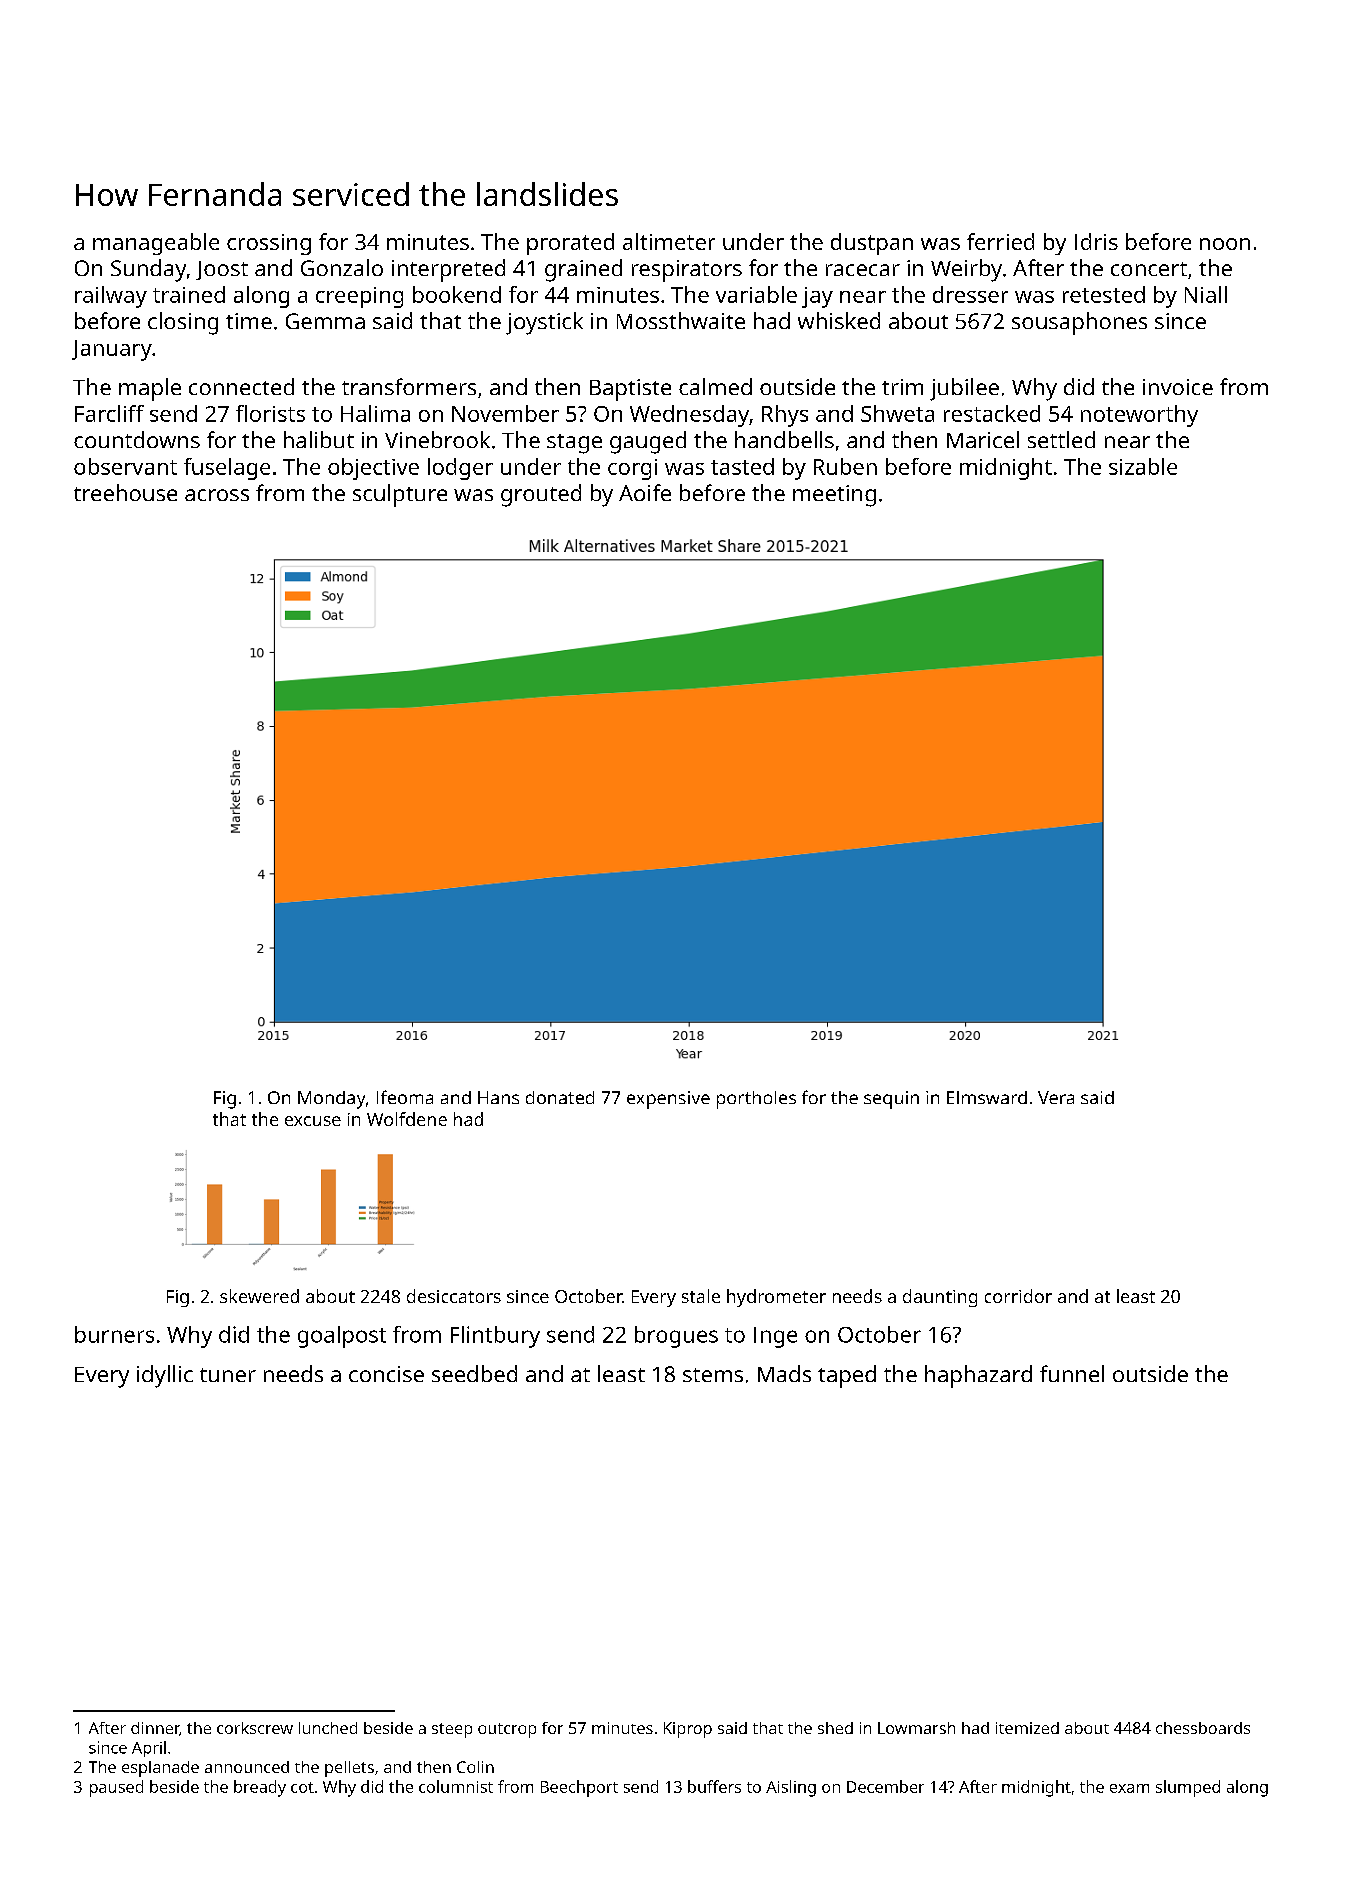 This page has height=1903, width=1346. What do you see at coordinates (116, 1788) in the page?
I see `paused` at bounding box center [116, 1788].
